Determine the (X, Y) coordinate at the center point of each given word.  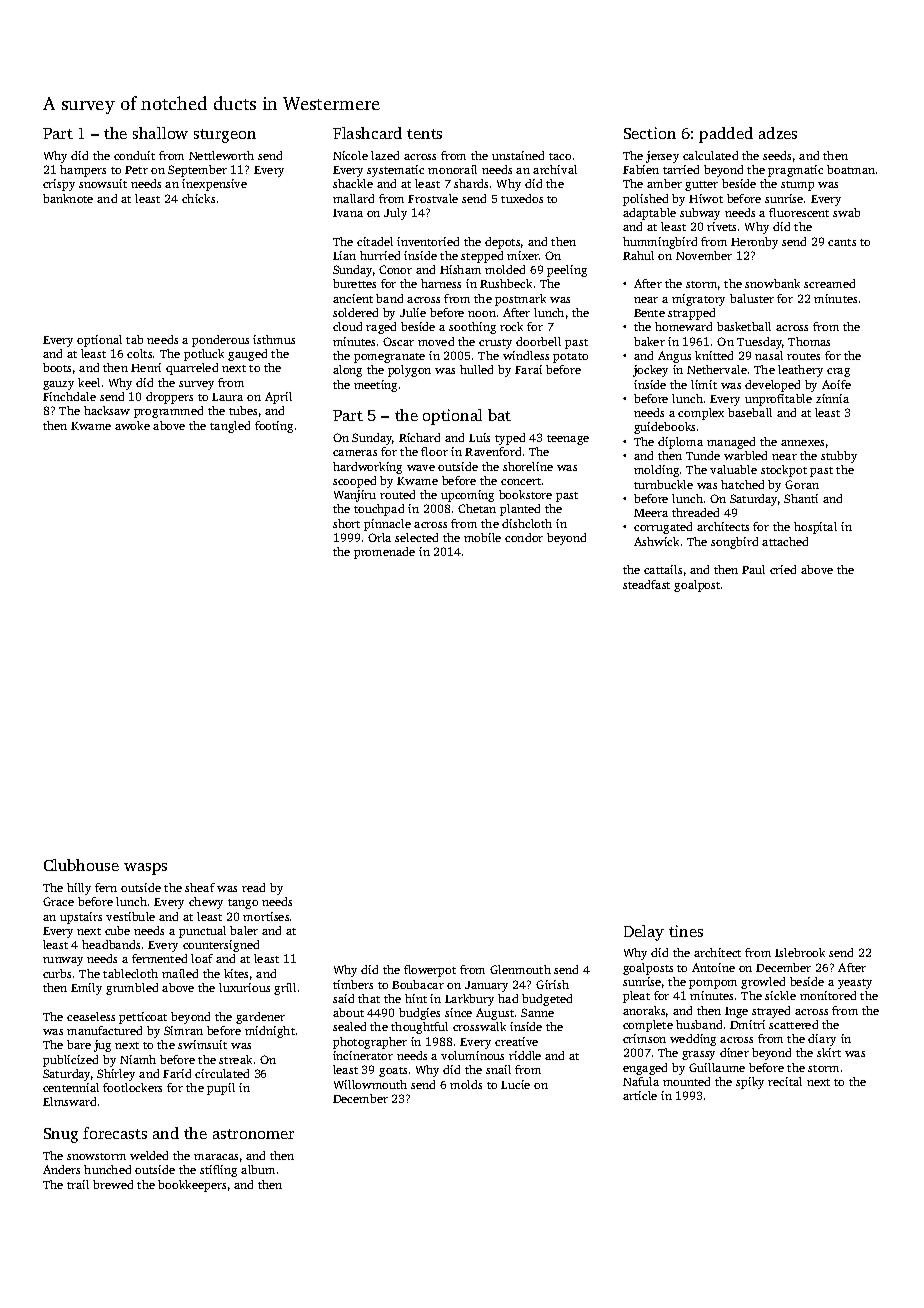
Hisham (460, 269)
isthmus (274, 339)
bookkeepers (192, 1186)
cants (842, 242)
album (258, 1169)
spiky (750, 1083)
